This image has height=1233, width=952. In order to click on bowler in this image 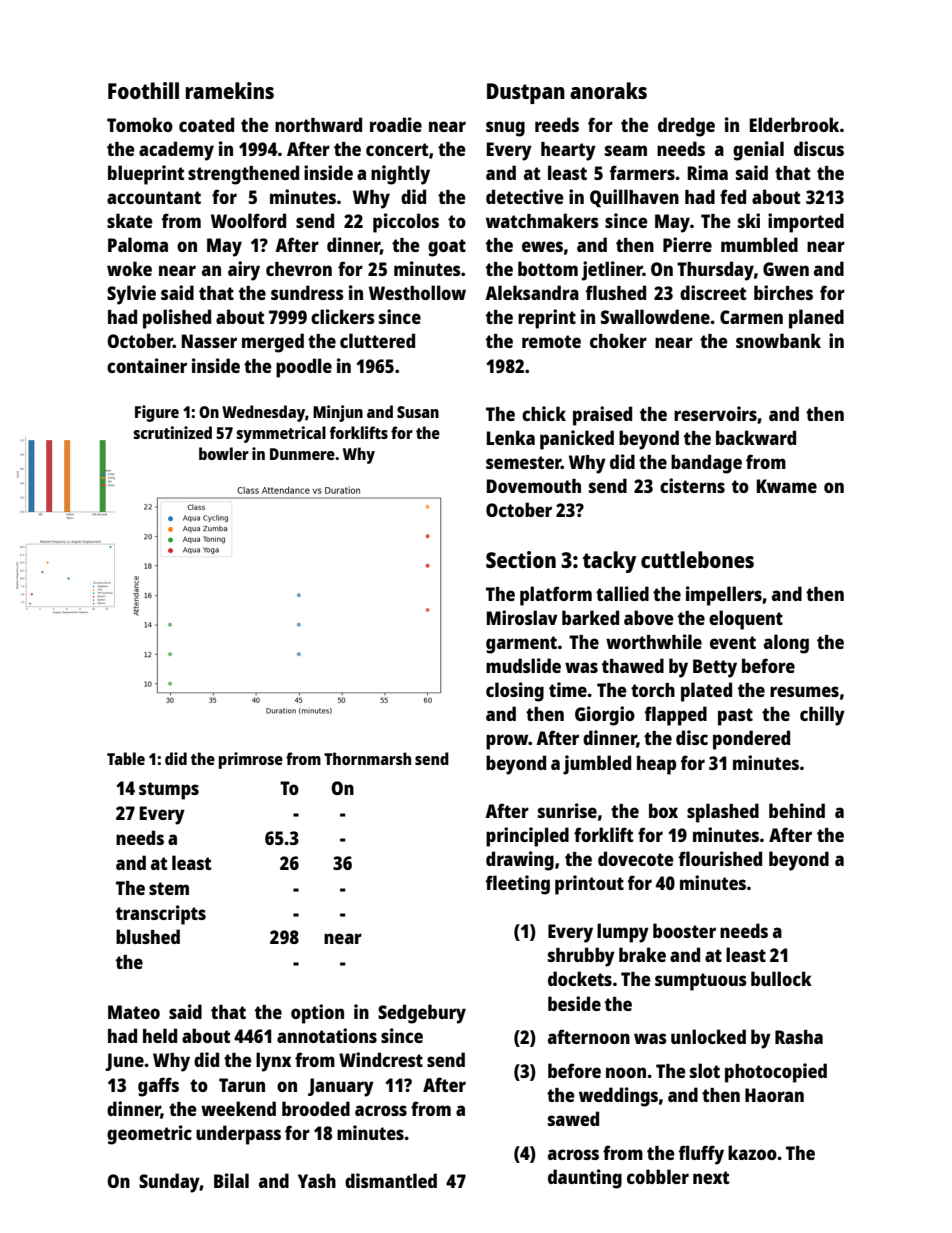, I will do `click(224, 453)`.
